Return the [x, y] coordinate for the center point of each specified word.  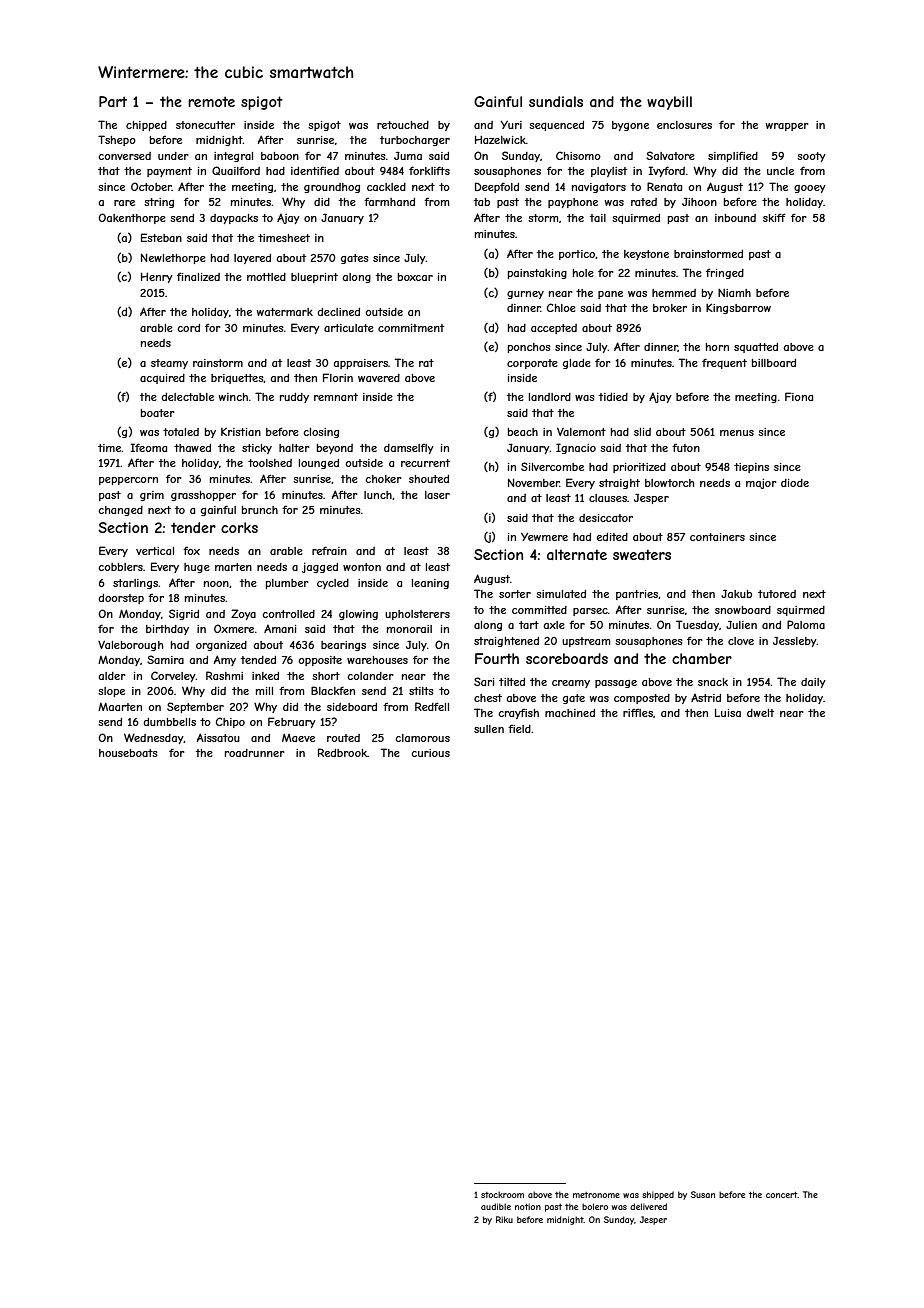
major [761, 483]
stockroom [502, 1194]
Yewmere [544, 536]
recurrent [425, 463]
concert [782, 1195]
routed [343, 738]
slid [642, 432]
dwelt [760, 713]
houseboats [128, 753]
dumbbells [169, 722]
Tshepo [117, 140]
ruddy [294, 398]
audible [496, 1206]
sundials [556, 101]
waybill [669, 103]
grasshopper [203, 496]
